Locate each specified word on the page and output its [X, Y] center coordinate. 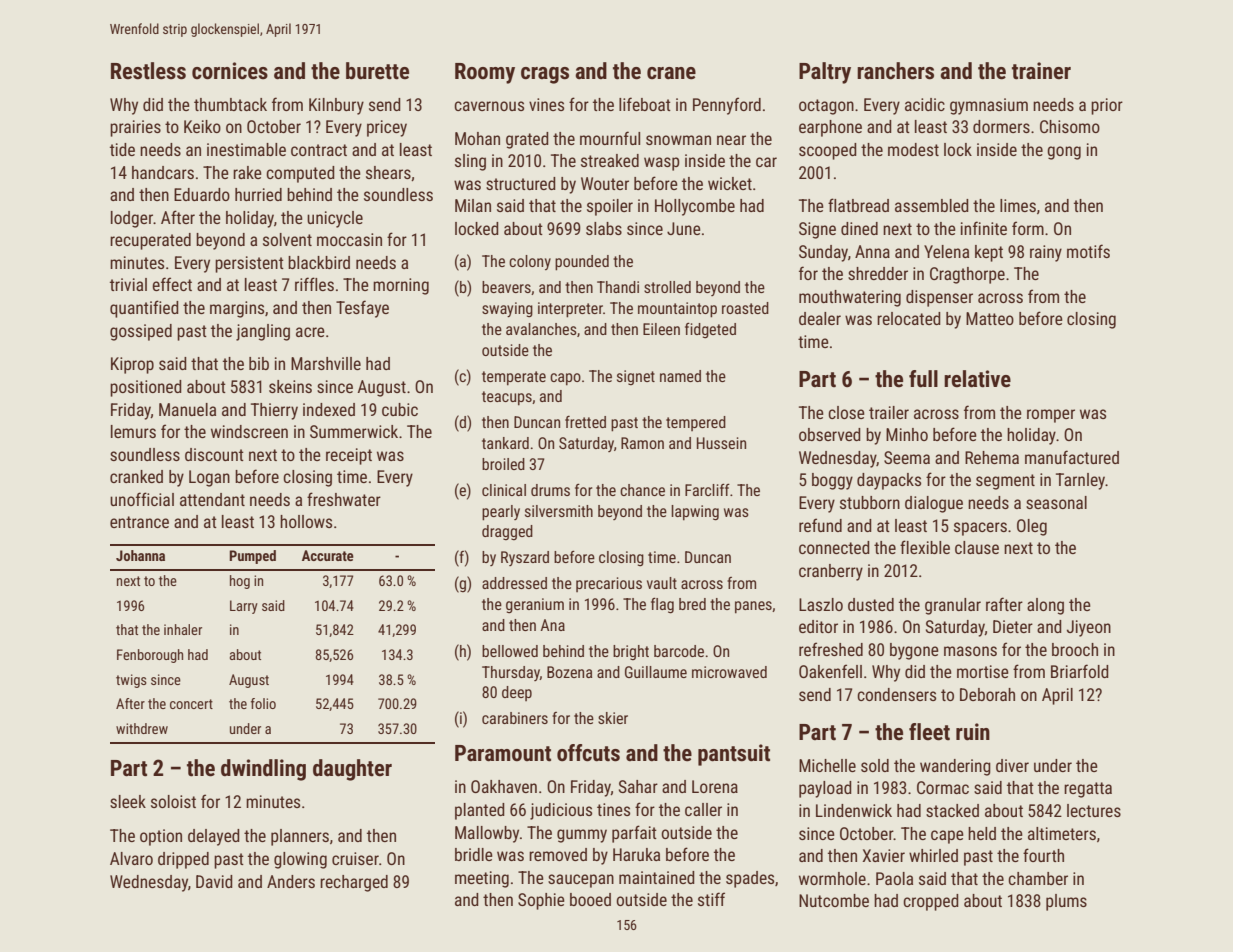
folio [263, 703]
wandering [955, 767]
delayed [214, 837]
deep [517, 693]
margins [237, 309]
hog [240, 582]
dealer [820, 318]
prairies [135, 128]
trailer [889, 412]
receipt [349, 456]
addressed [514, 583]
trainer [1041, 71]
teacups [507, 398]
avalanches [541, 329]
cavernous [489, 106]
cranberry [831, 572]
